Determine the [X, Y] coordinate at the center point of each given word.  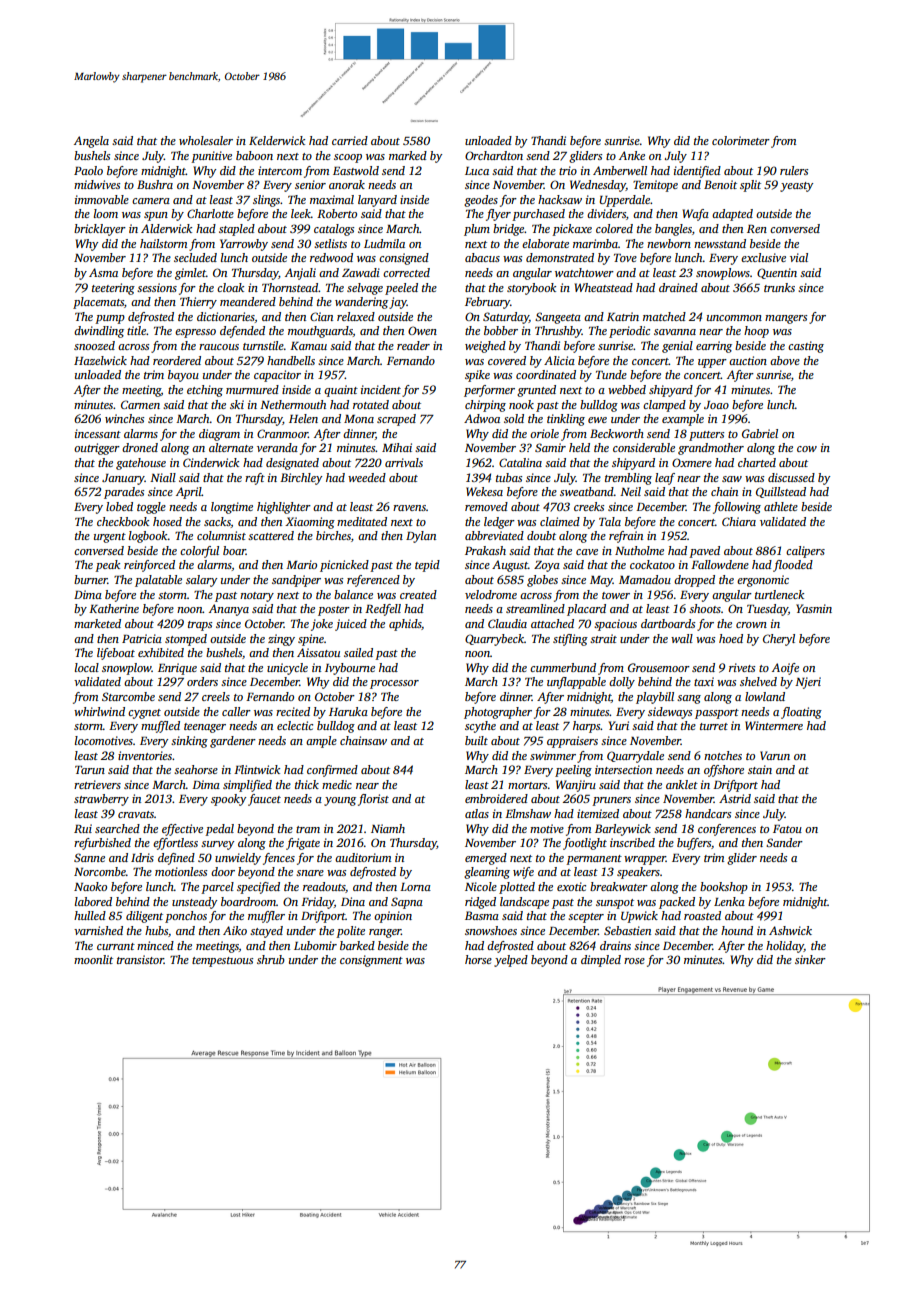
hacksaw [560, 199]
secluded [195, 257]
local [87, 667]
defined [176, 859]
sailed [358, 652]
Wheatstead [604, 287]
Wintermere [774, 725]
